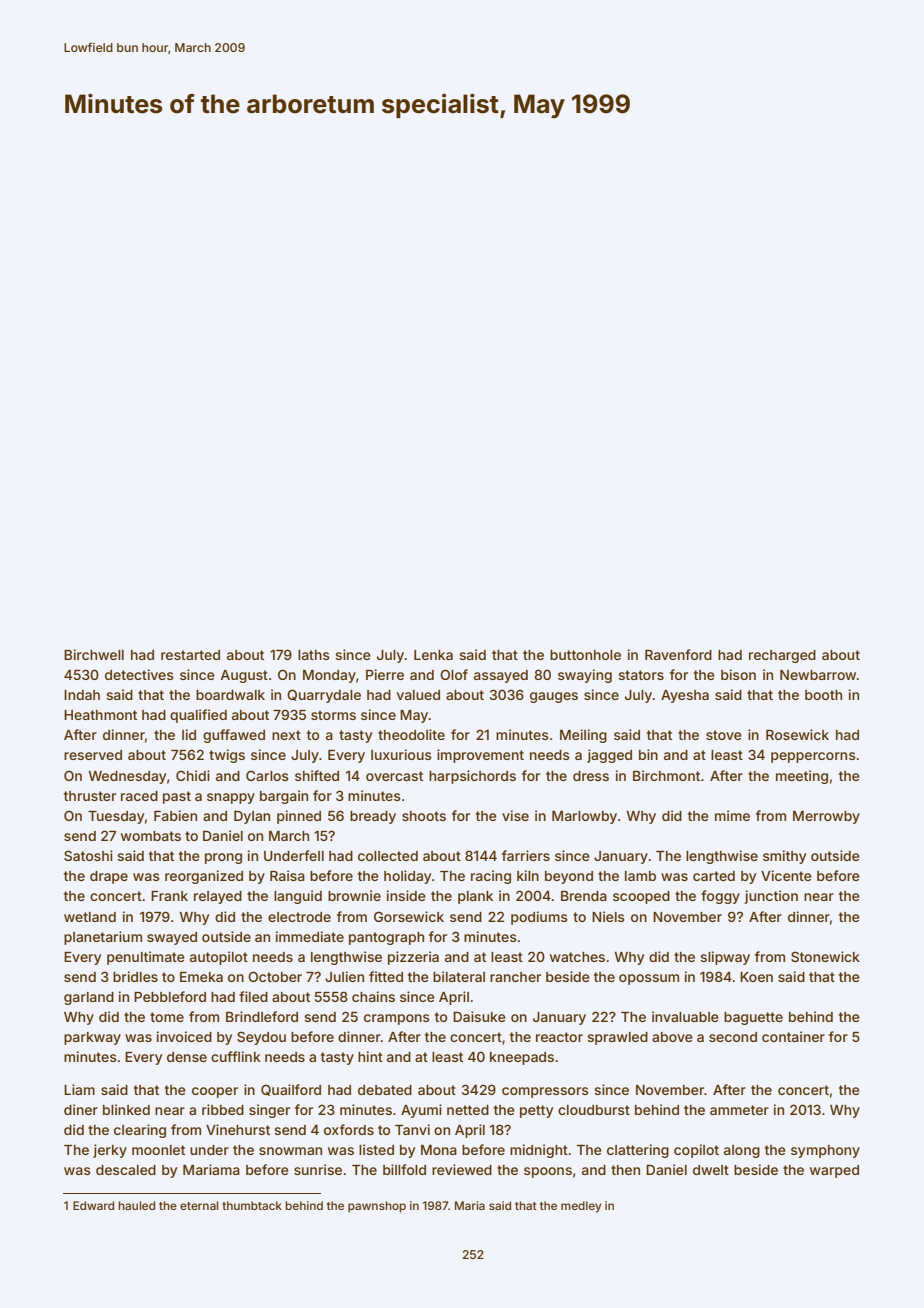  Describe the element at coordinates (139, 674) in the document. I see `detectives` at that location.
